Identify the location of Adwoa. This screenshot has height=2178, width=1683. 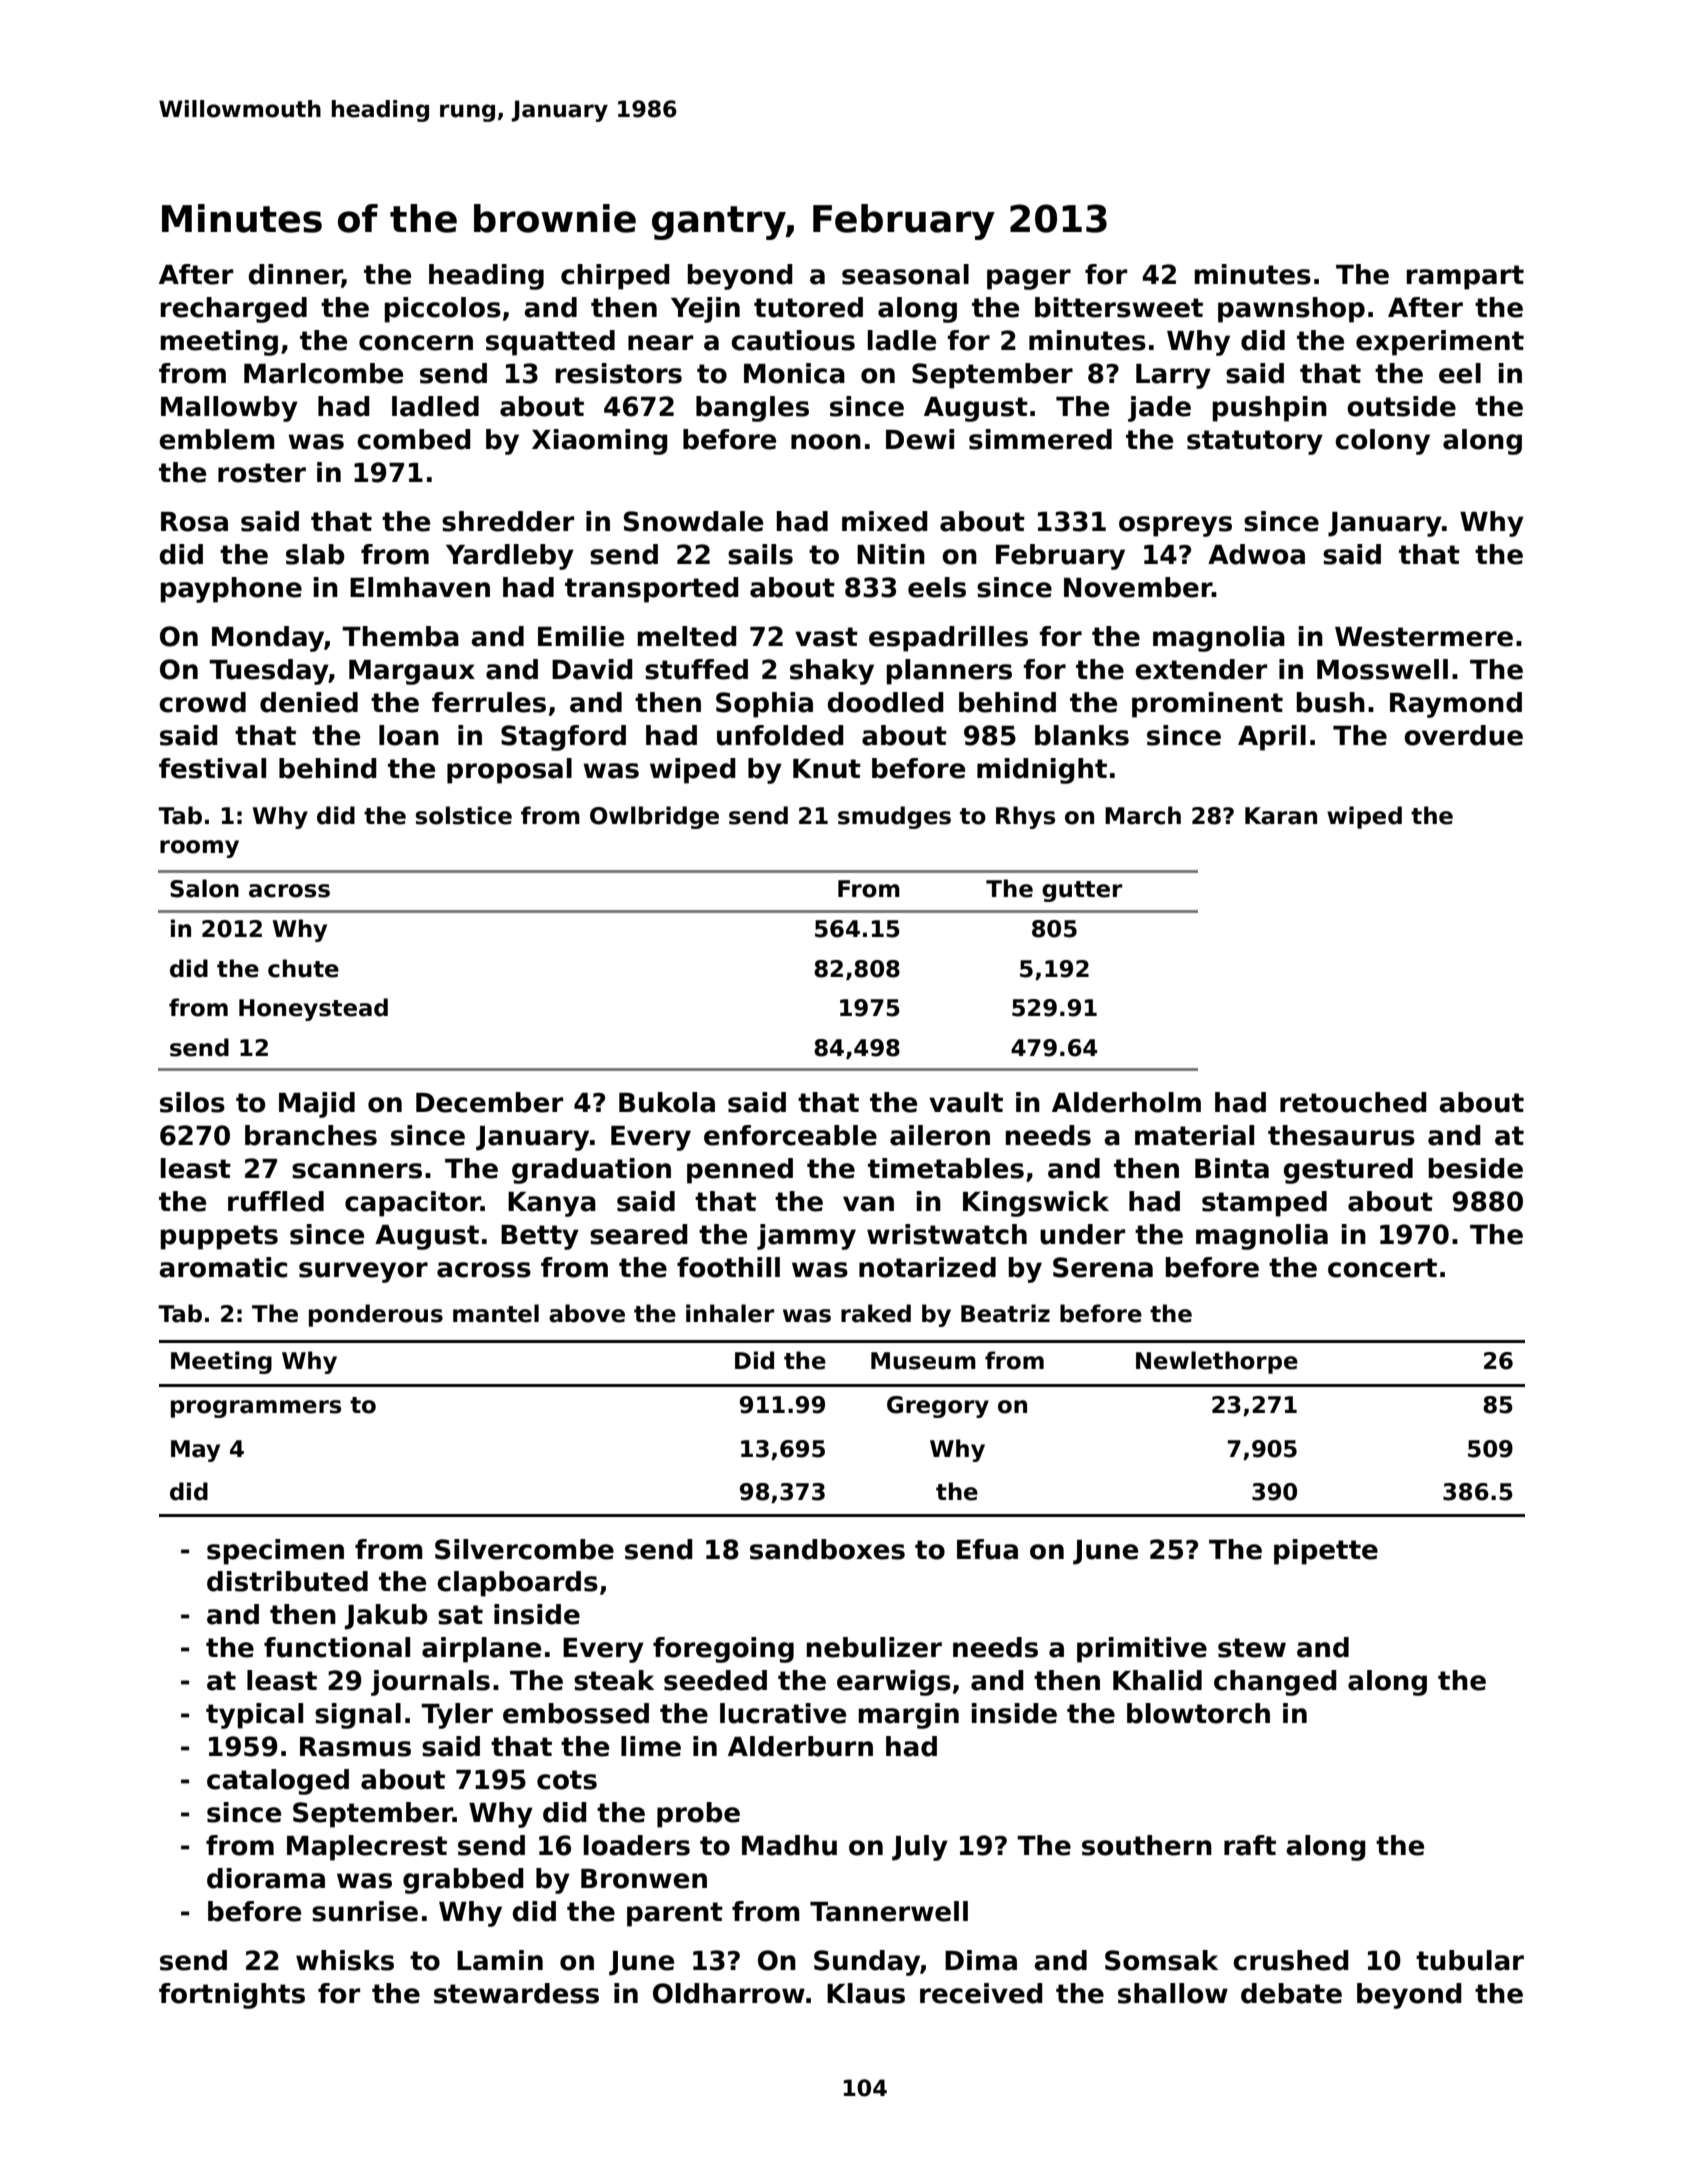
(1256, 554).
